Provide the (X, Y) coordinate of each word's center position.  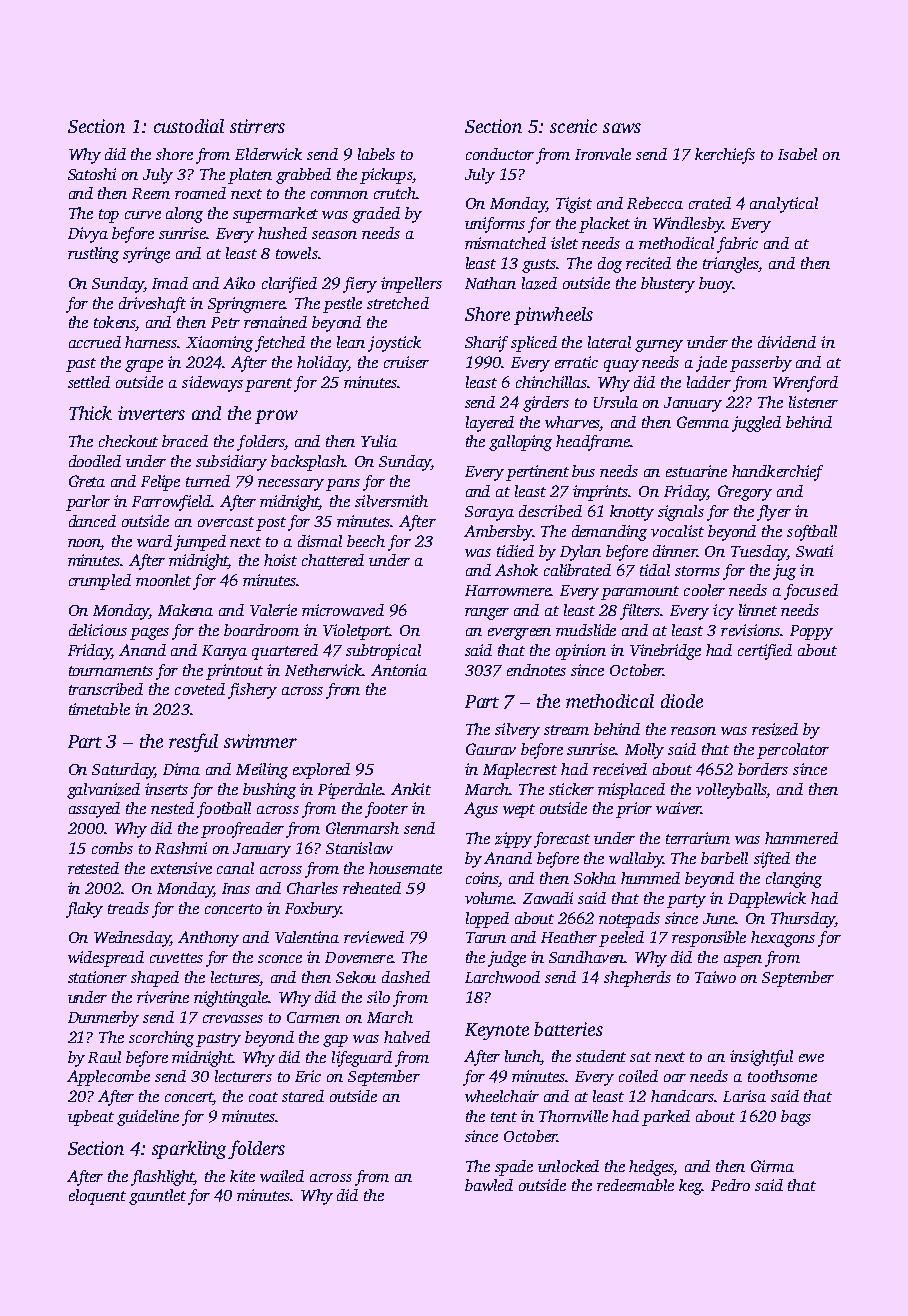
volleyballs (731, 791)
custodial (189, 126)
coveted (200, 689)
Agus (481, 810)
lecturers (243, 1076)
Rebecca (655, 203)
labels (376, 154)
